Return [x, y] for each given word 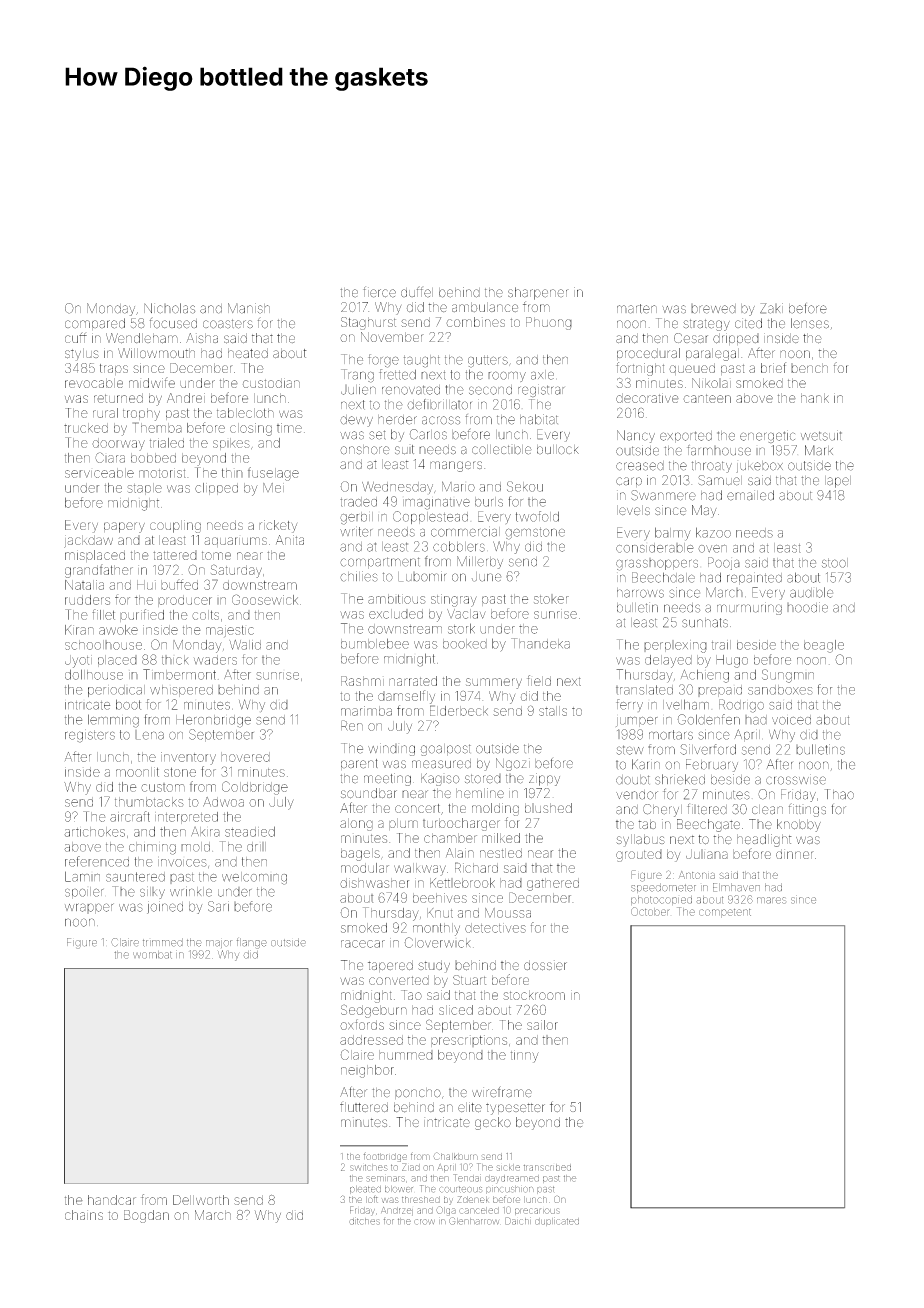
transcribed [547, 1167]
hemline [480, 793]
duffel [417, 292]
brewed [713, 309]
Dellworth [201, 1200]
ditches [364, 1221]
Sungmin [788, 676]
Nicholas [169, 308]
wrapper [89, 908]
